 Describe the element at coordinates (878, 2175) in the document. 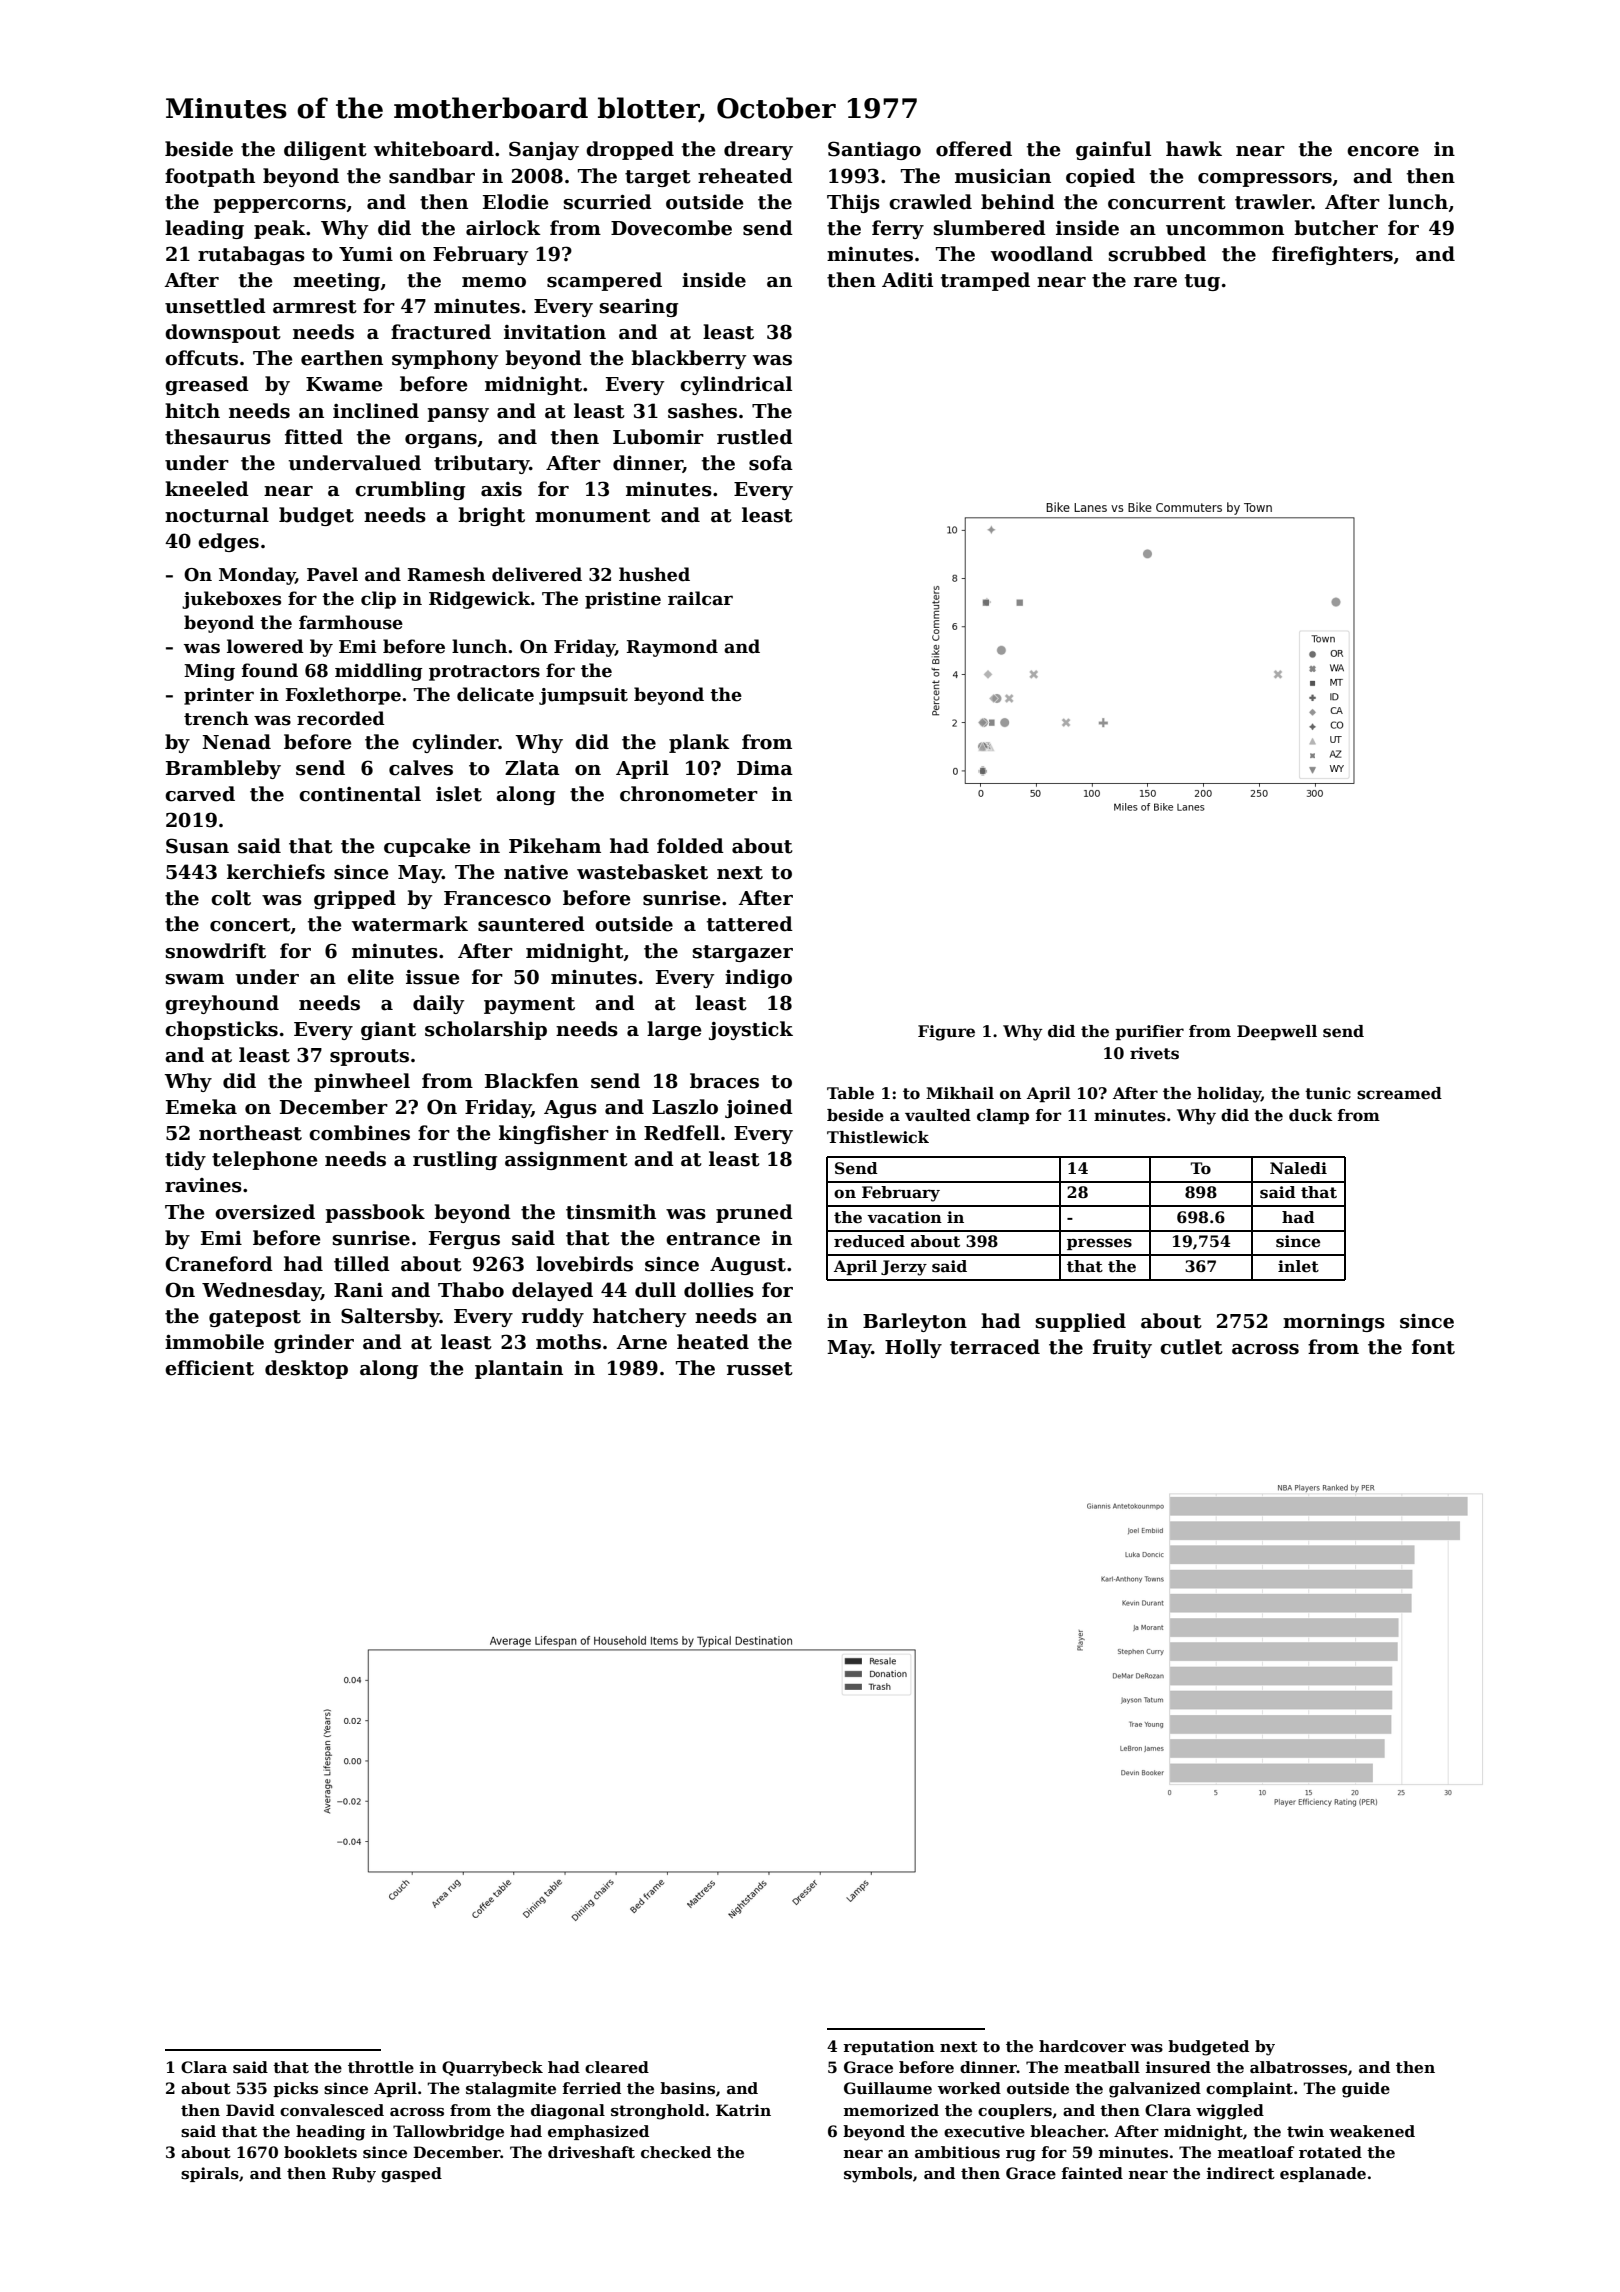

I see `symbols` at that location.
